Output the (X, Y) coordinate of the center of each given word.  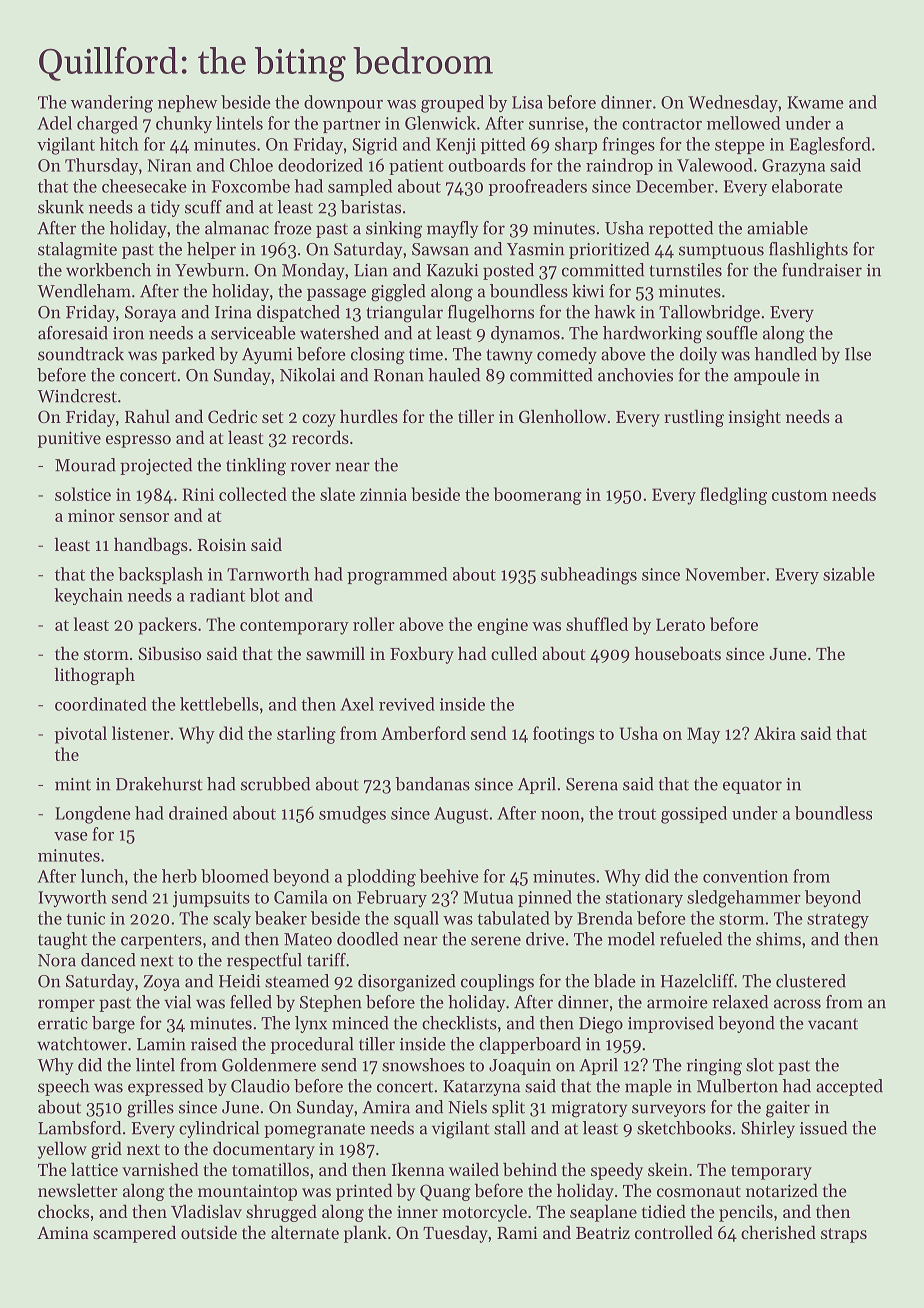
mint (73, 784)
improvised (671, 1024)
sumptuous (721, 251)
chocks (63, 1211)
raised (214, 1044)
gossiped (694, 815)
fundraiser (822, 270)
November (725, 574)
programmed (397, 576)
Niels (467, 1107)
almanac (237, 228)
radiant (217, 595)
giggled (398, 293)
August (461, 815)
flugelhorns (491, 314)
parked (188, 355)
